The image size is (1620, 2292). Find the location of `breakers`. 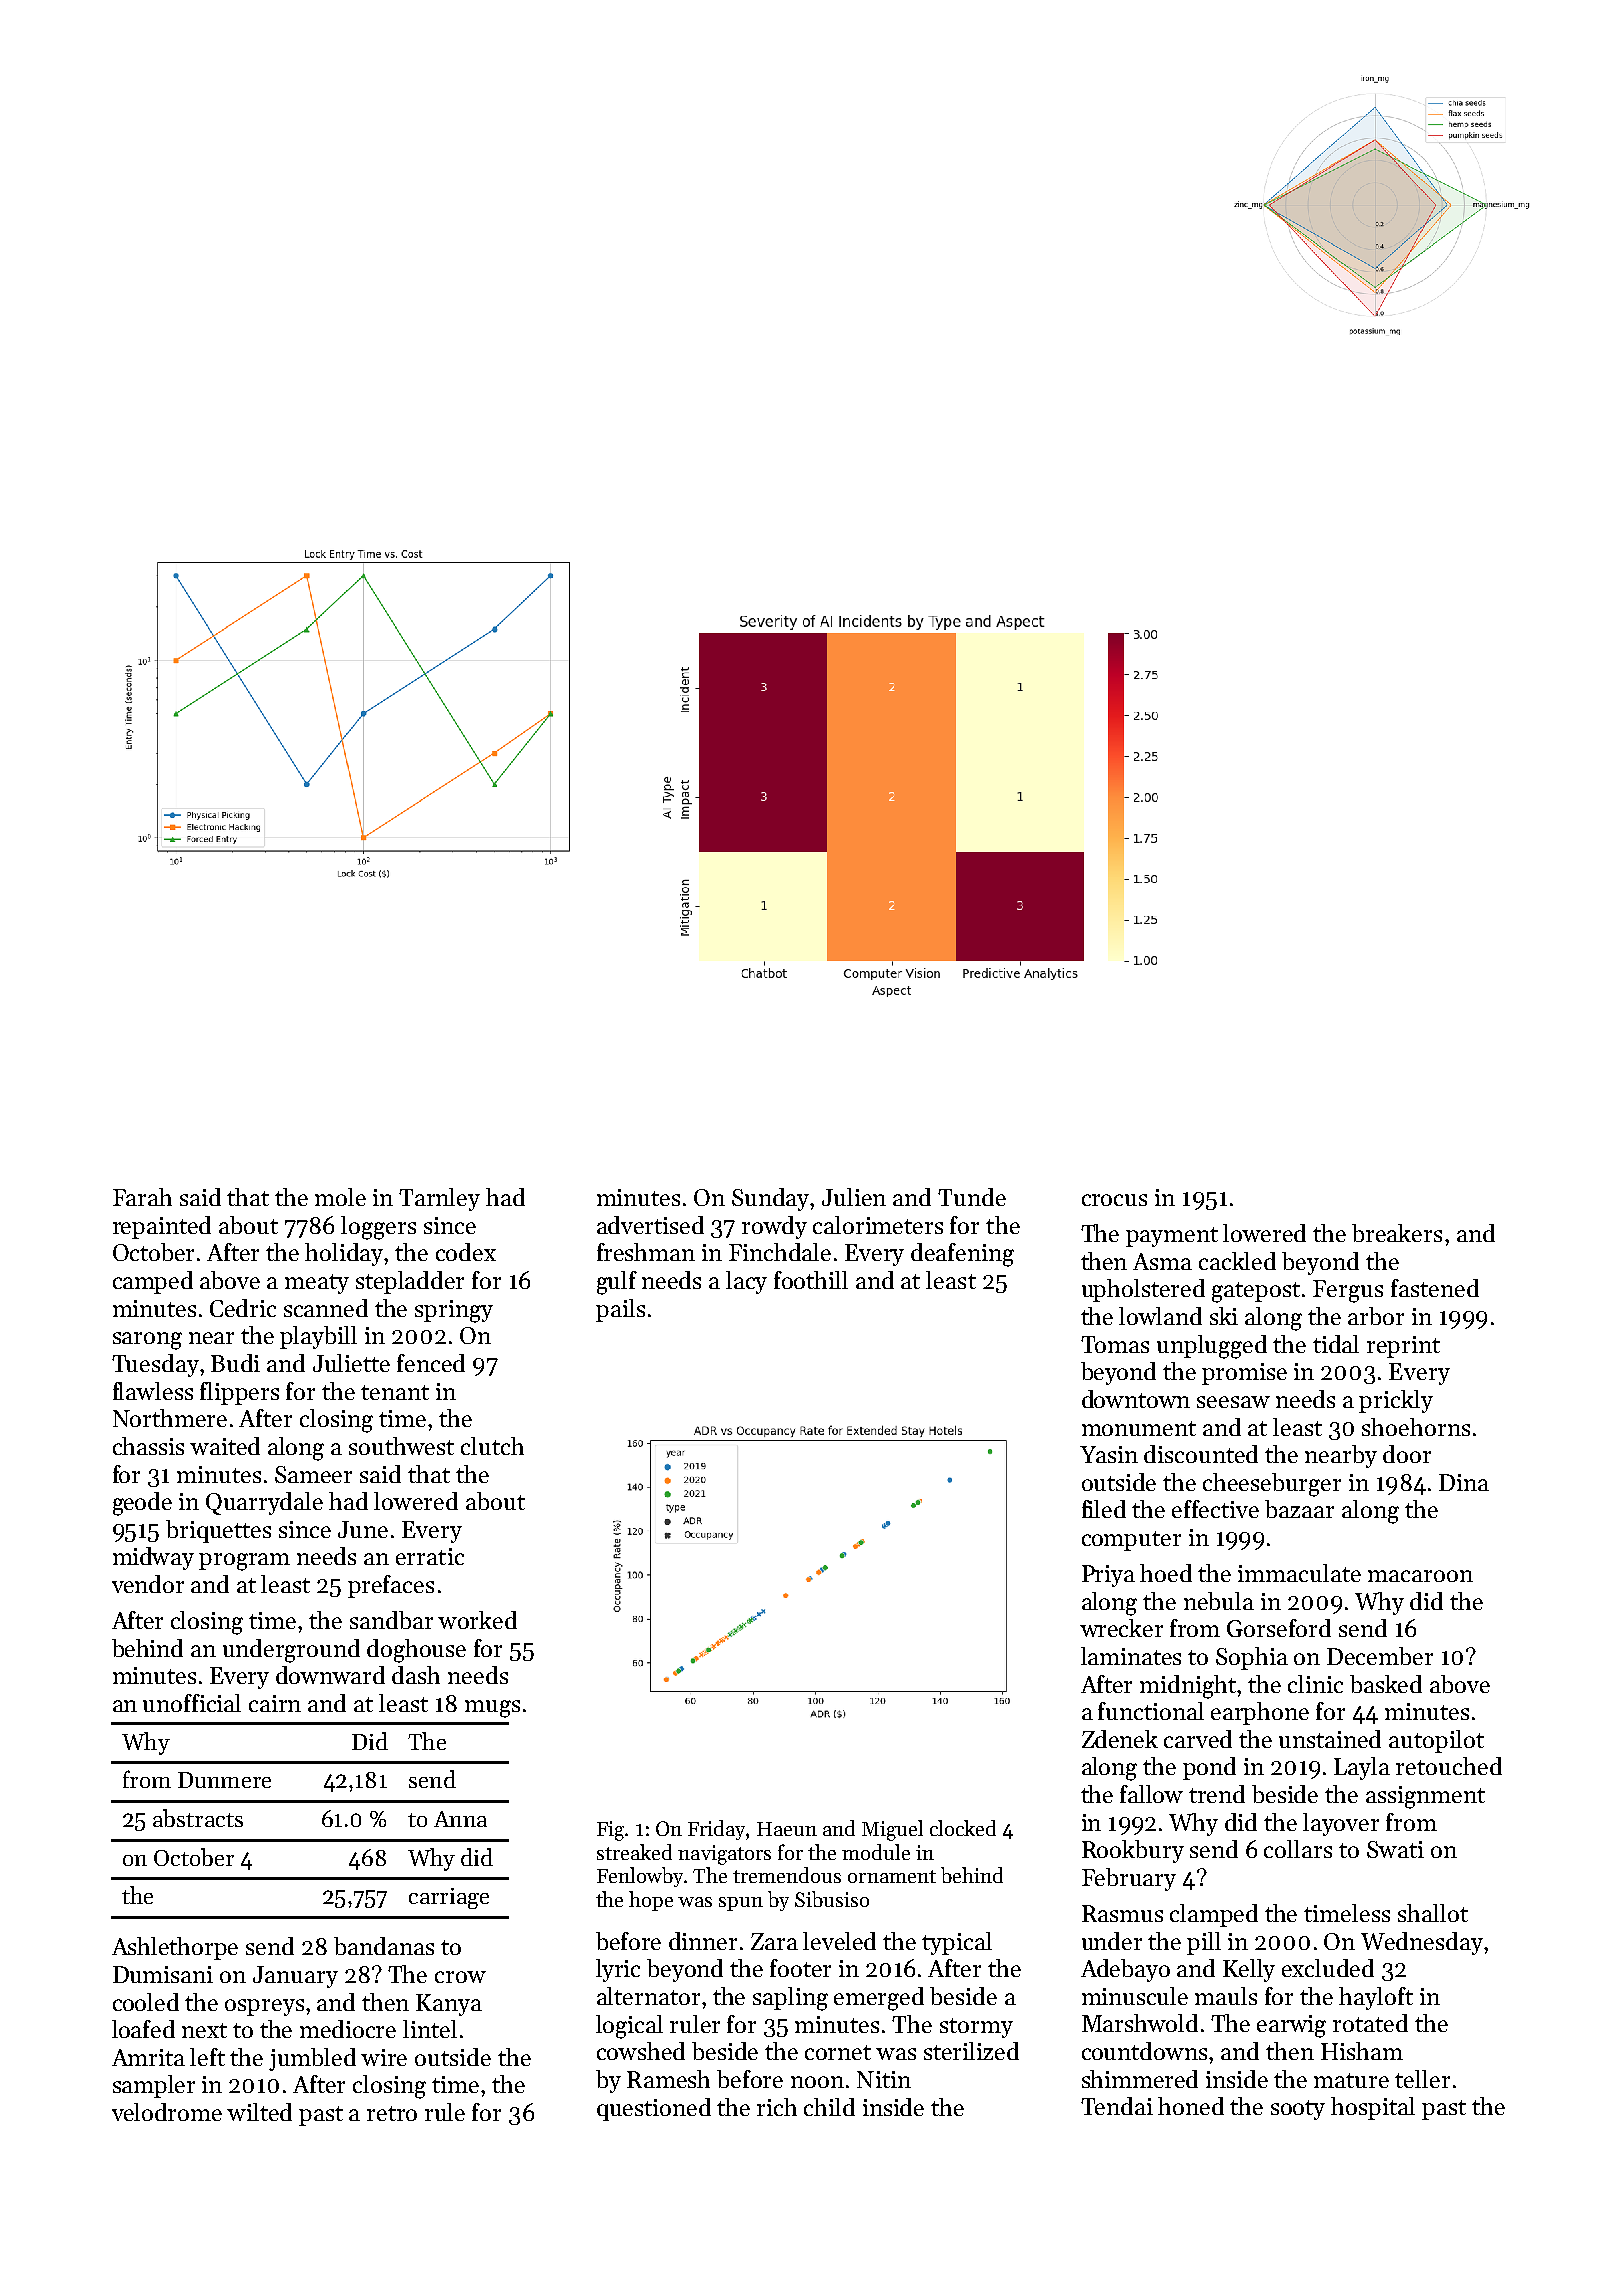

breakers is located at coordinates (1397, 1233).
